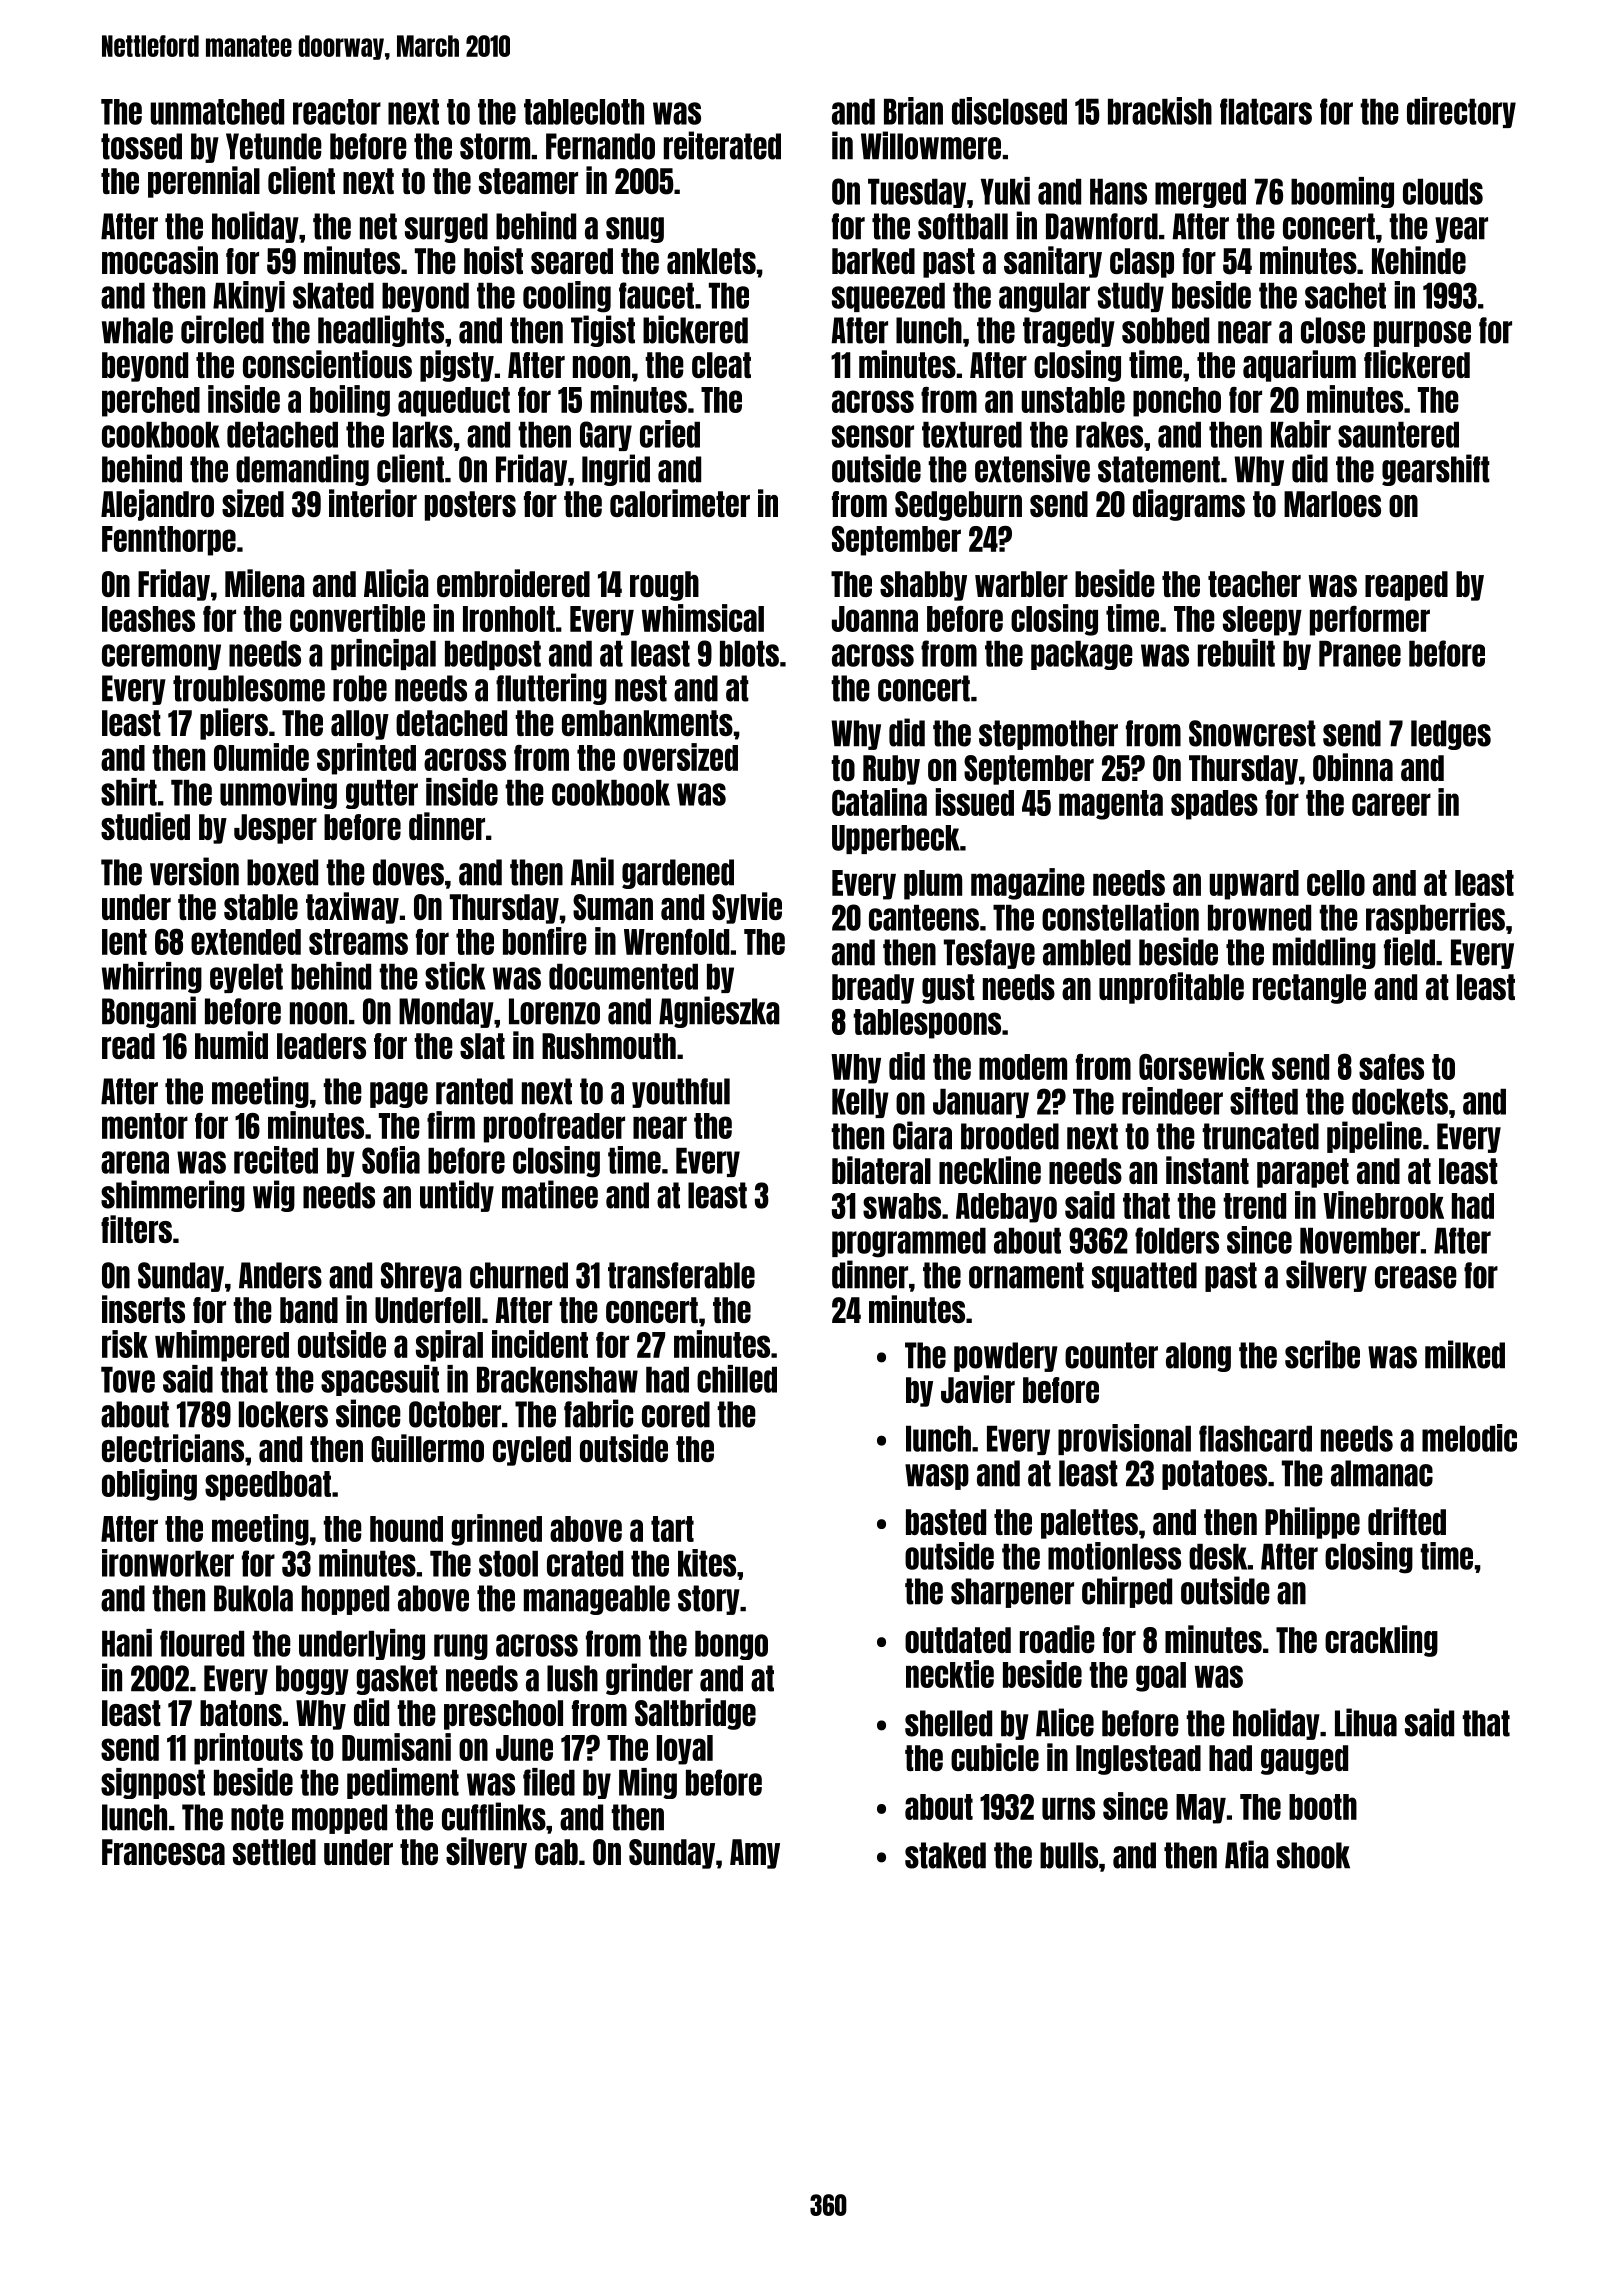 This document has width=1620, height=2292. I want to click on diagrams, so click(1189, 505).
